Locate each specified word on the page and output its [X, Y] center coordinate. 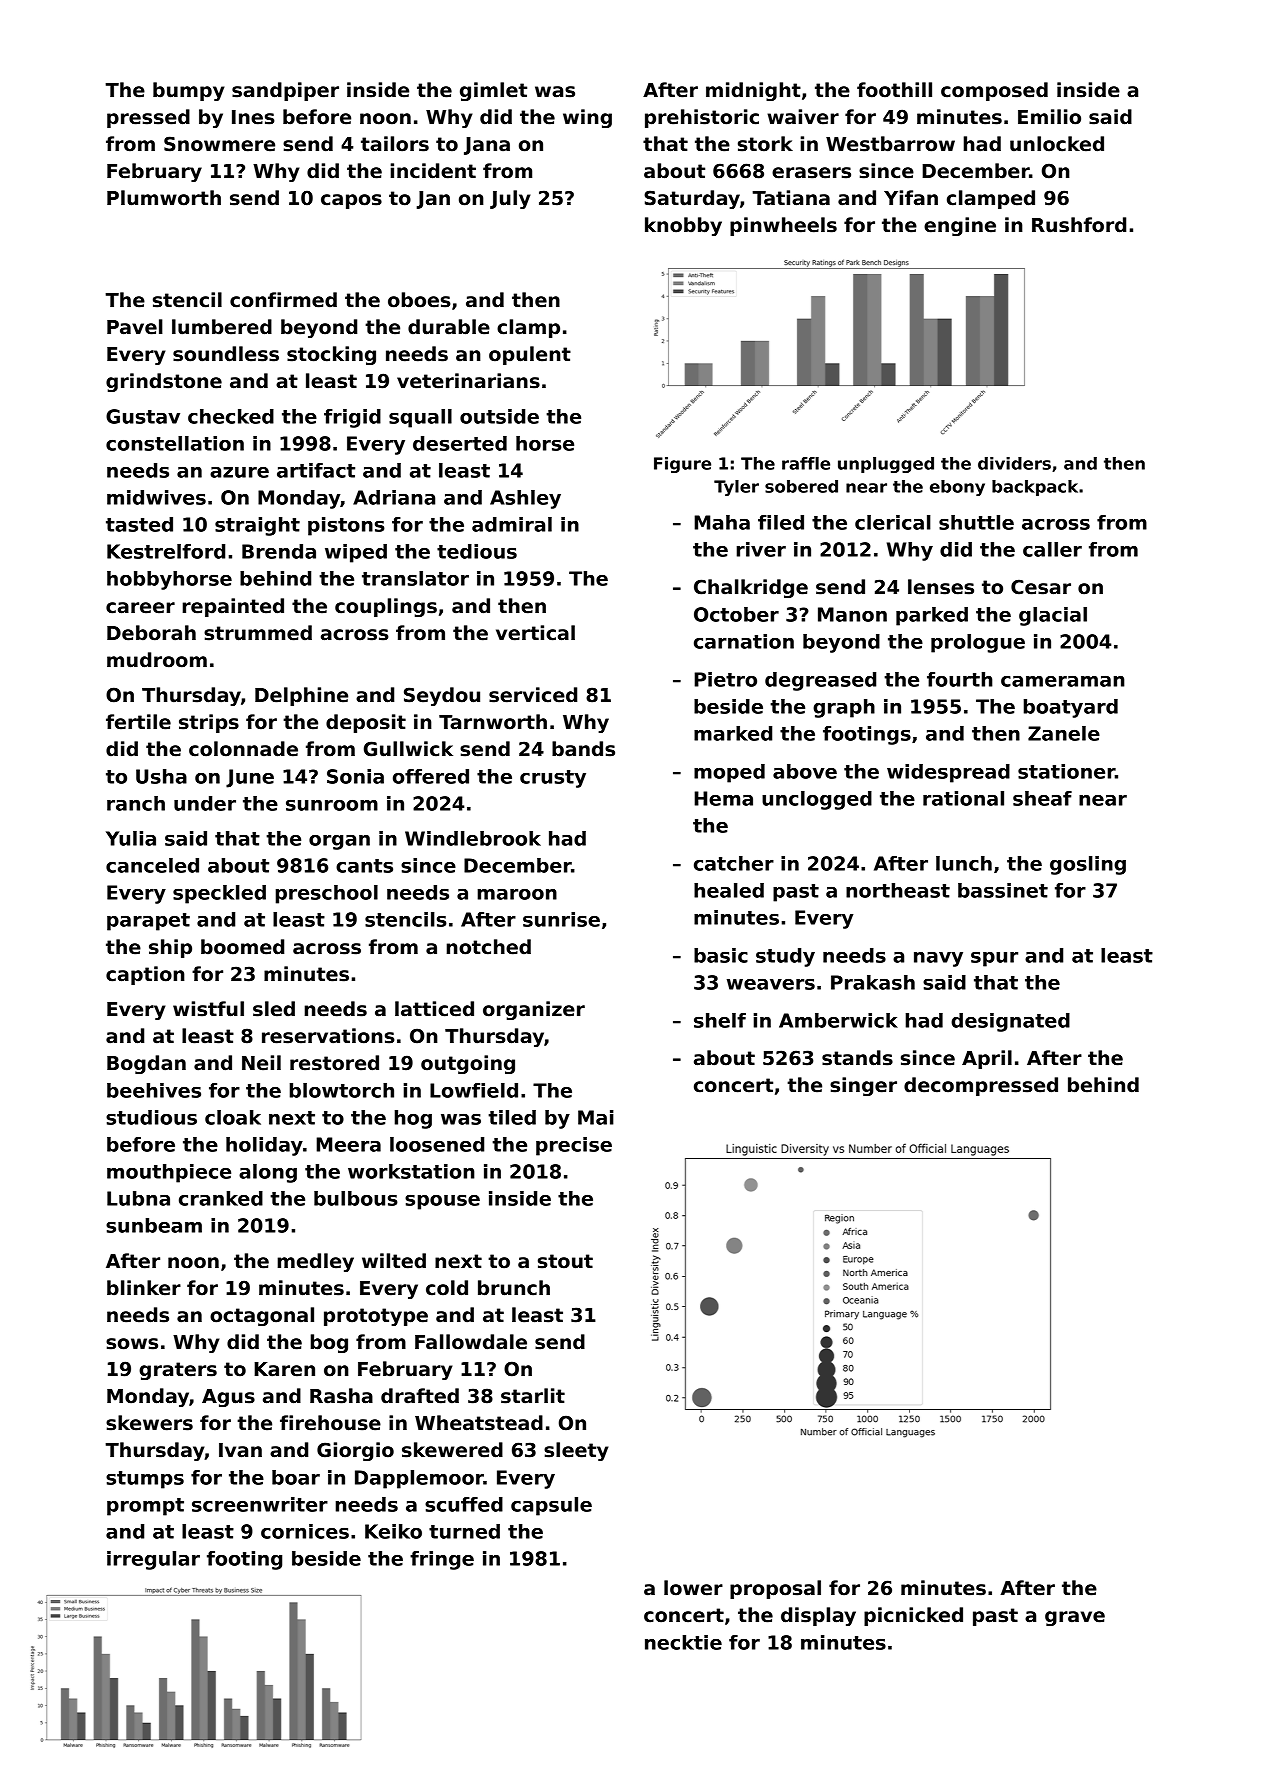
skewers [149, 1423]
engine [960, 226]
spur [994, 959]
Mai [596, 1117]
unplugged [886, 465]
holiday [264, 1146]
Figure [682, 465]
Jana [487, 146]
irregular [153, 1560]
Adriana [394, 497]
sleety [576, 1451]
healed [729, 890]
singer [863, 1086]
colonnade [243, 749]
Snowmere [219, 144]
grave [1075, 1618]
